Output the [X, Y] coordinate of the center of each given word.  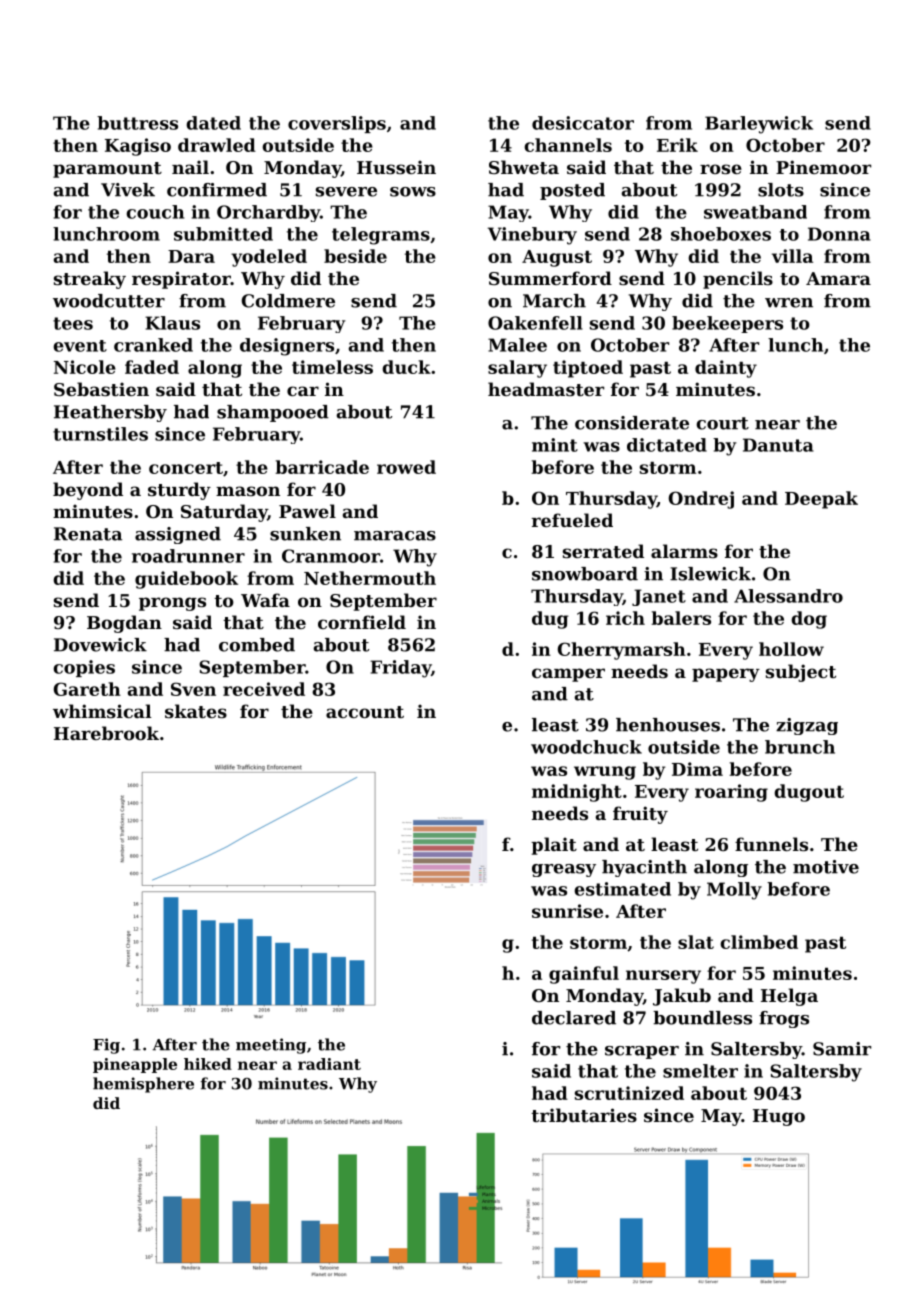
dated [213, 123]
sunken [305, 534]
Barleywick [759, 125]
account [365, 712]
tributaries [584, 1115]
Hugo [779, 1117]
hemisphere [143, 1085]
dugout [809, 793]
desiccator [583, 123]
